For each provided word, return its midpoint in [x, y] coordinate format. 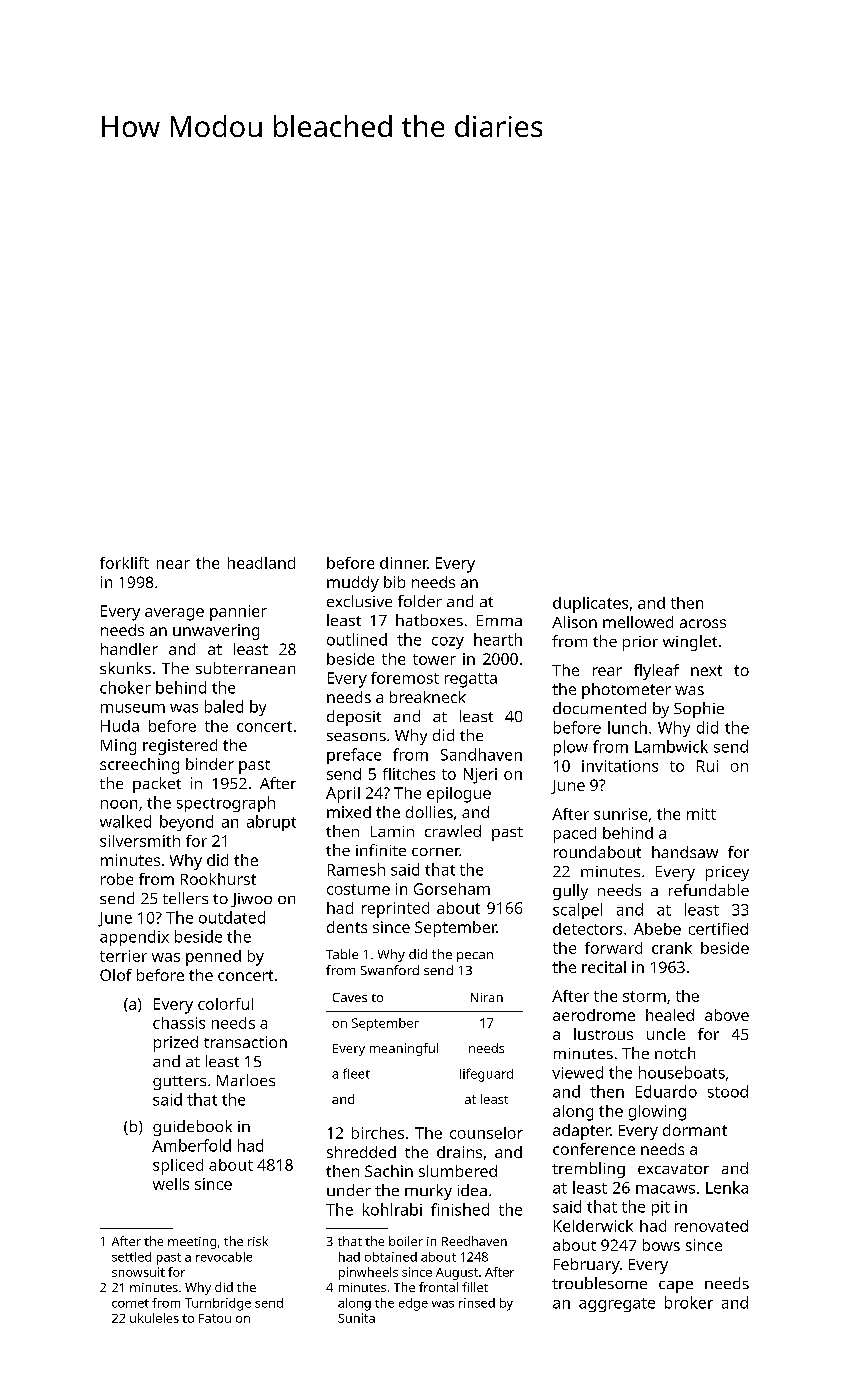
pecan [475, 957]
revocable [224, 1257]
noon [119, 804]
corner [436, 852]
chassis [179, 1023]
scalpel [577, 911]
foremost [405, 678]
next [706, 670]
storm [644, 996]
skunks [125, 668]
